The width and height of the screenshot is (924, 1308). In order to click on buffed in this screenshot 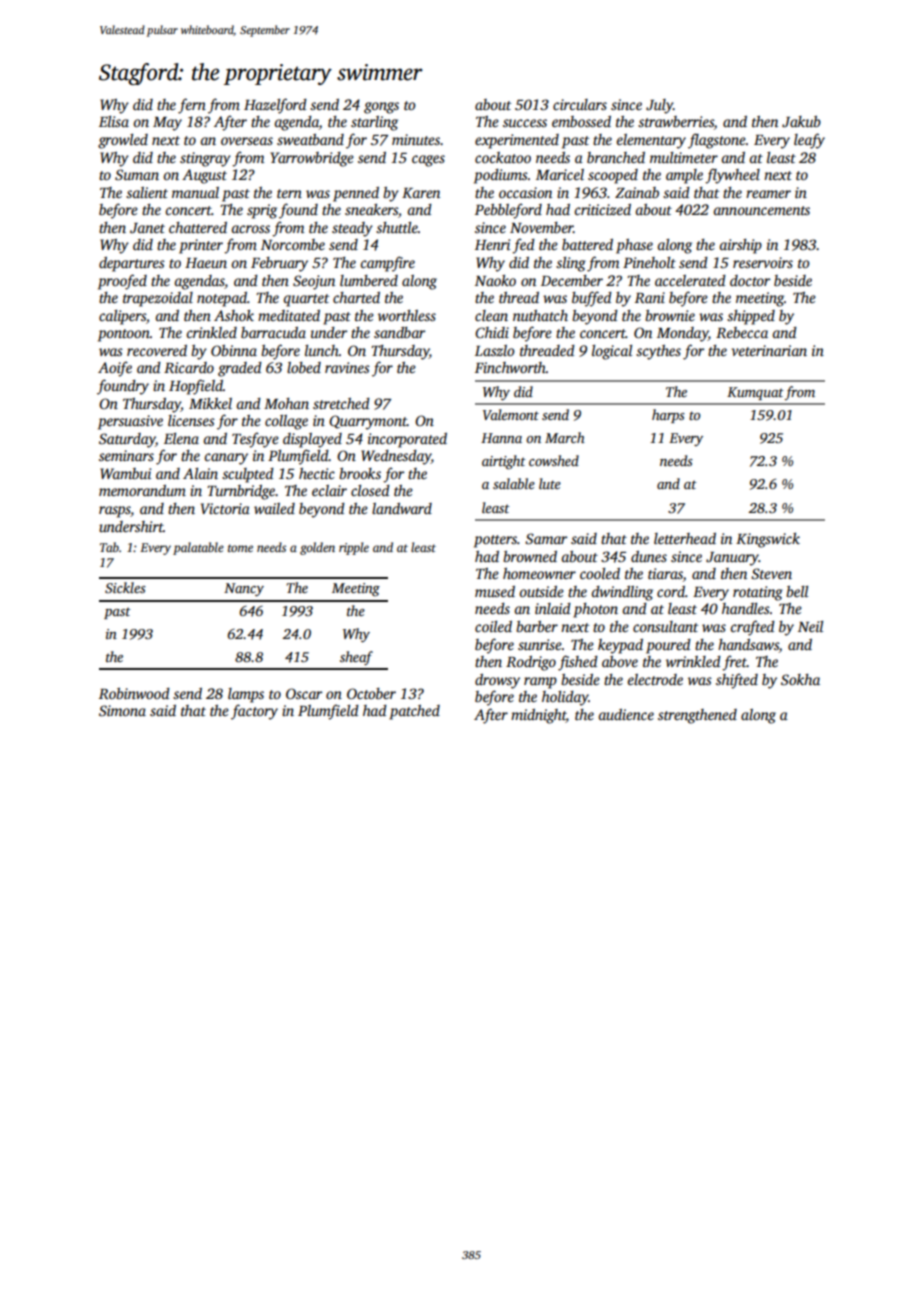, I will do `click(592, 299)`.
